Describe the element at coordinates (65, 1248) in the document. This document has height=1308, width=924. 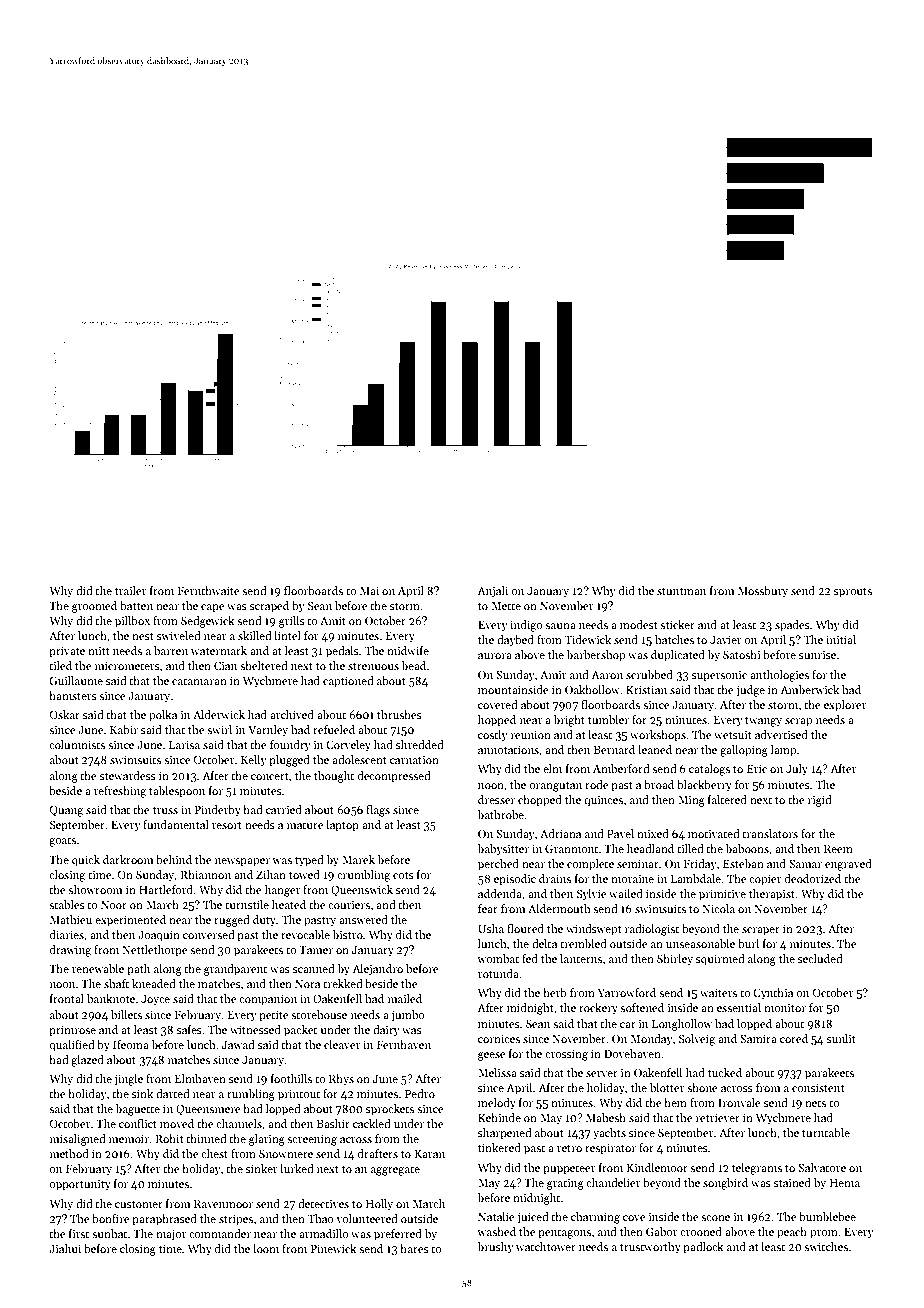
I see `Jiahui` at that location.
